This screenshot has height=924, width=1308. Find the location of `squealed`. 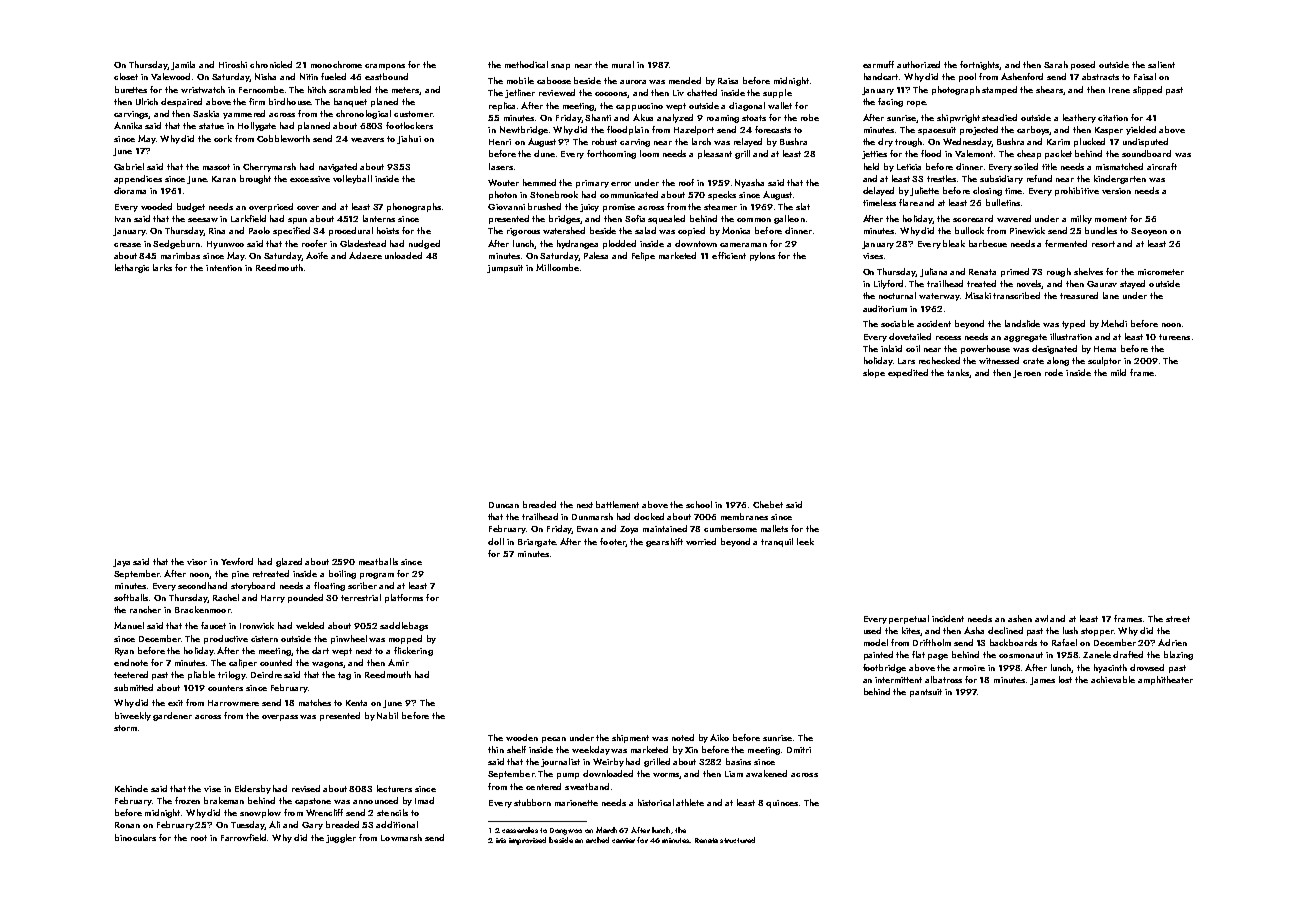

squealed is located at coordinates (666, 219).
